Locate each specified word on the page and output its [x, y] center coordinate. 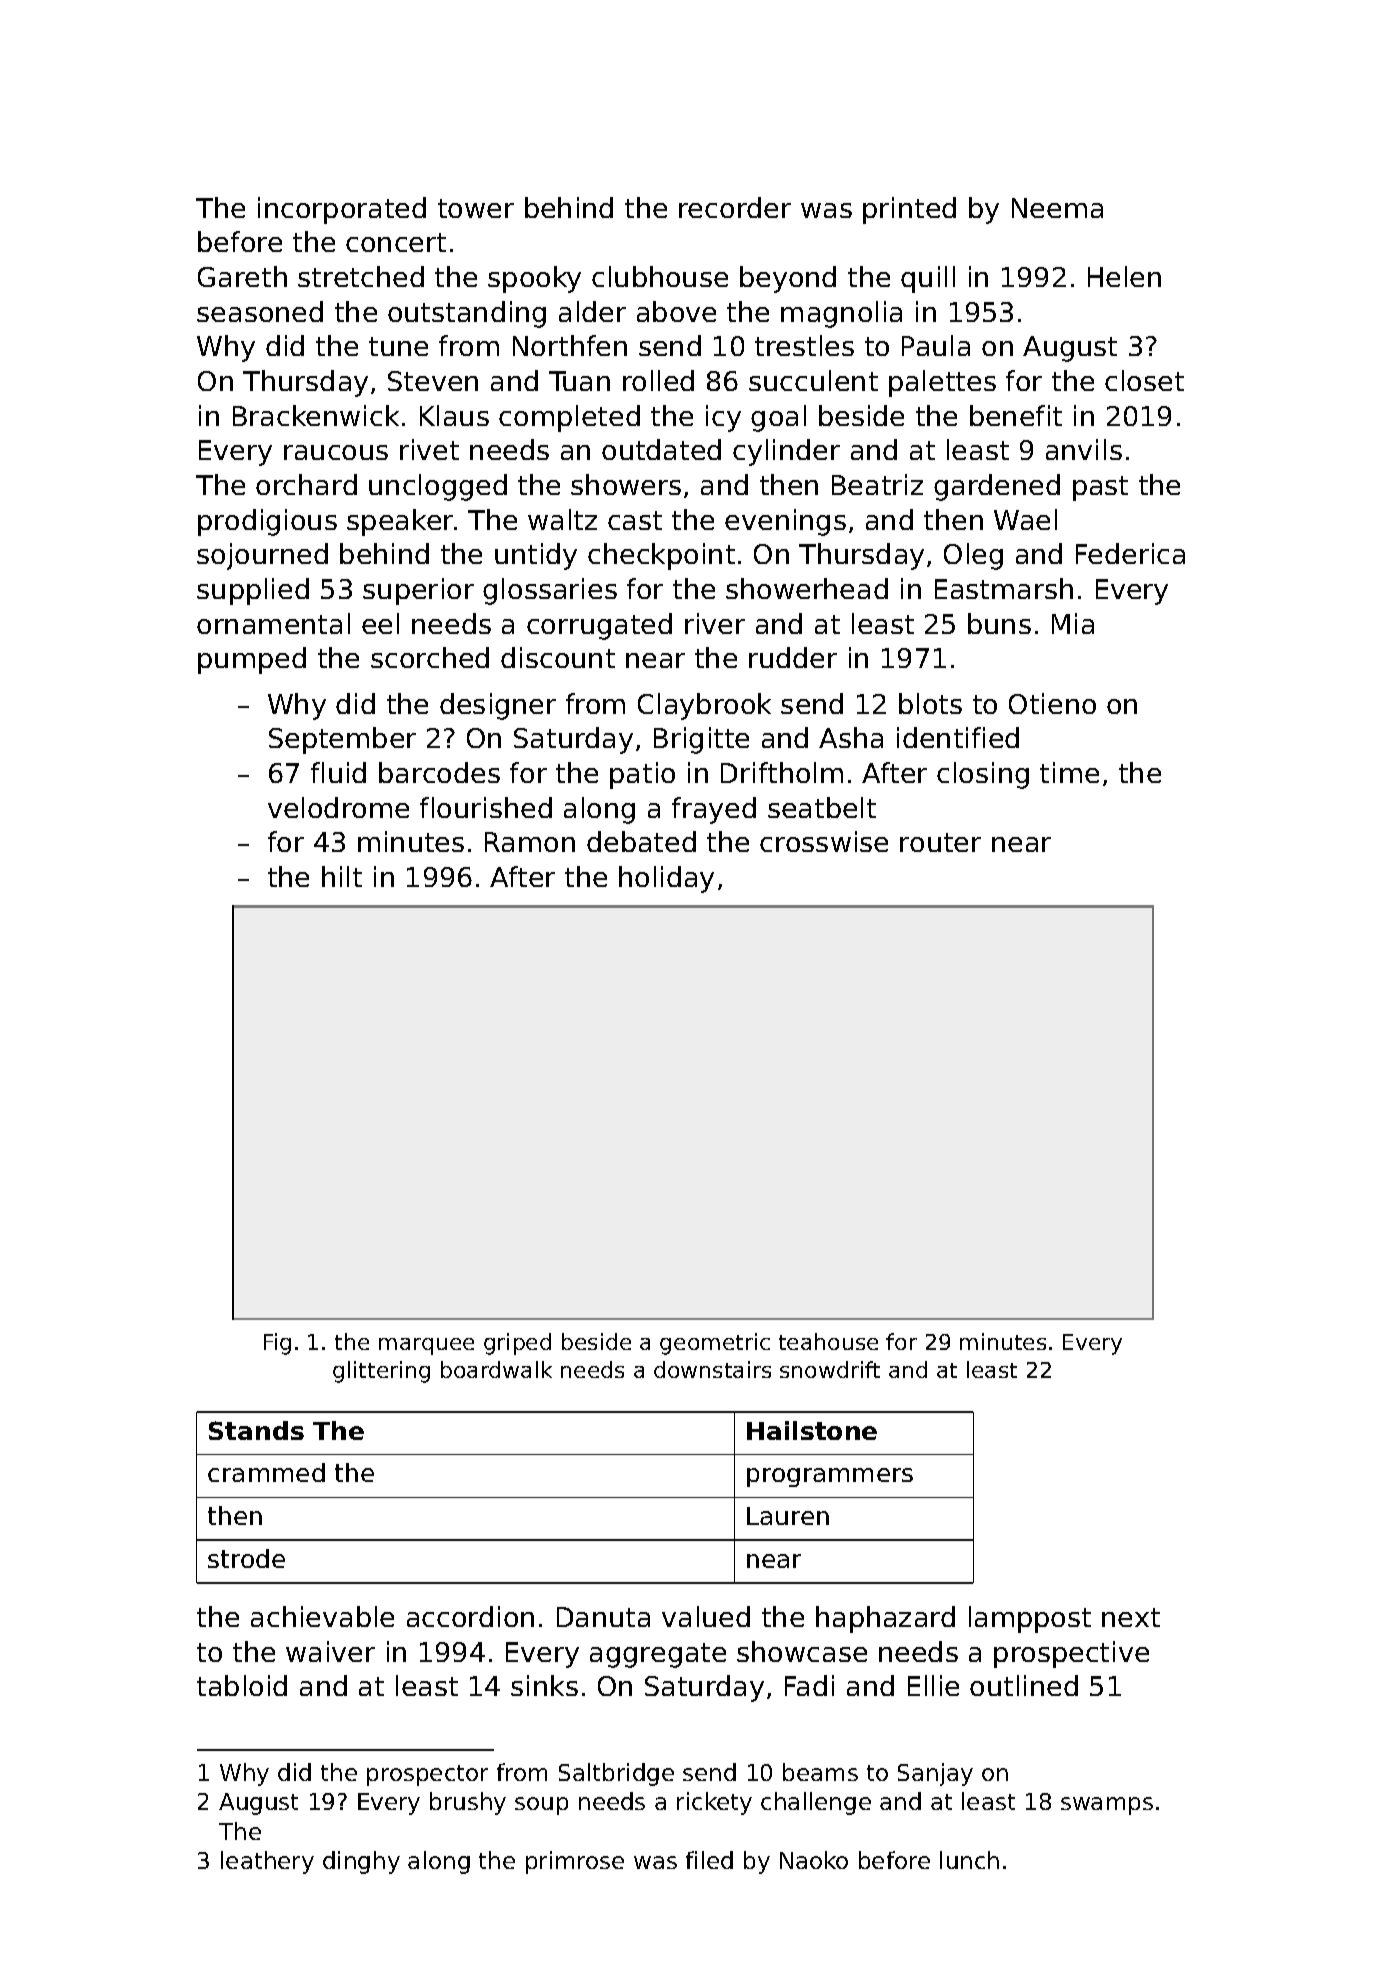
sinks [544, 1685]
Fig [277, 1344]
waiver [330, 1651]
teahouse [828, 1341]
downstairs [712, 1369]
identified [958, 737]
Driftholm [782, 772]
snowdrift [830, 1369]
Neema [1057, 208]
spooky [534, 279]
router [940, 842]
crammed [266, 1472]
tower [476, 208]
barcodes [439, 772]
